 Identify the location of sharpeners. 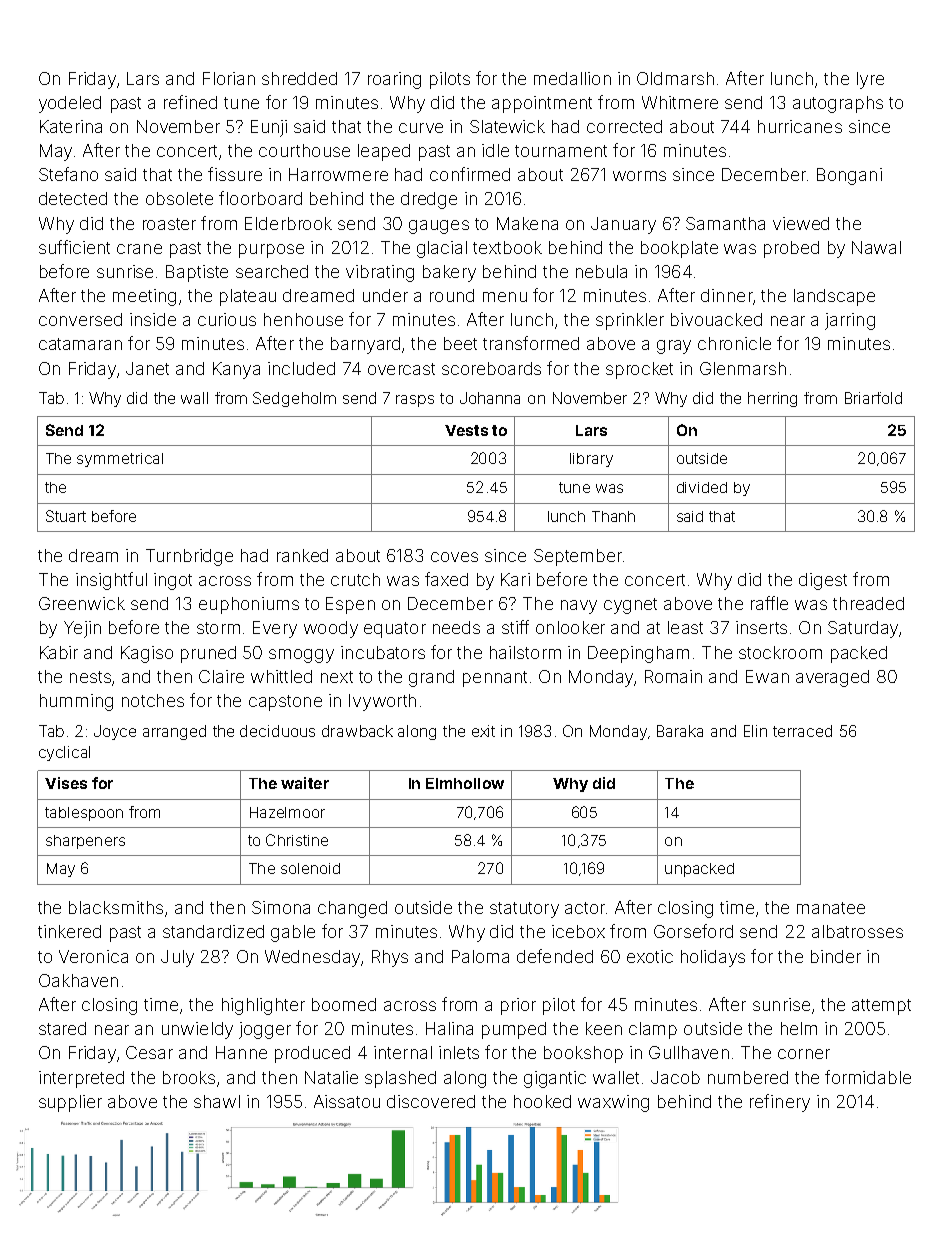
(85, 842).
